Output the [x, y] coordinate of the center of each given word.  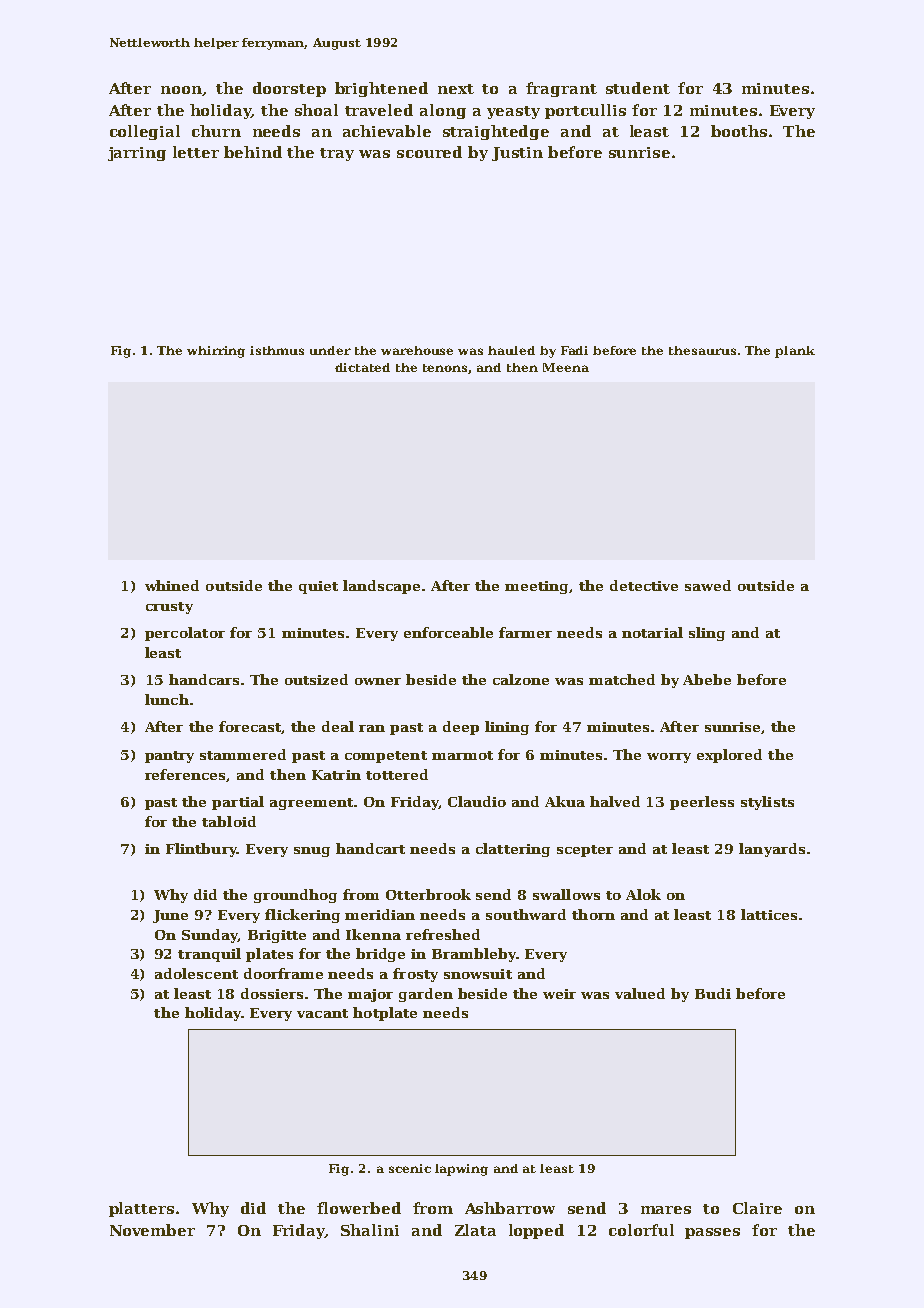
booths [739, 131]
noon [181, 90]
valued [640, 993]
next [456, 89]
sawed [708, 585]
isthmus [277, 350]
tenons [446, 369]
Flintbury [201, 850]
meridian [380, 914]
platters [141, 1209]
